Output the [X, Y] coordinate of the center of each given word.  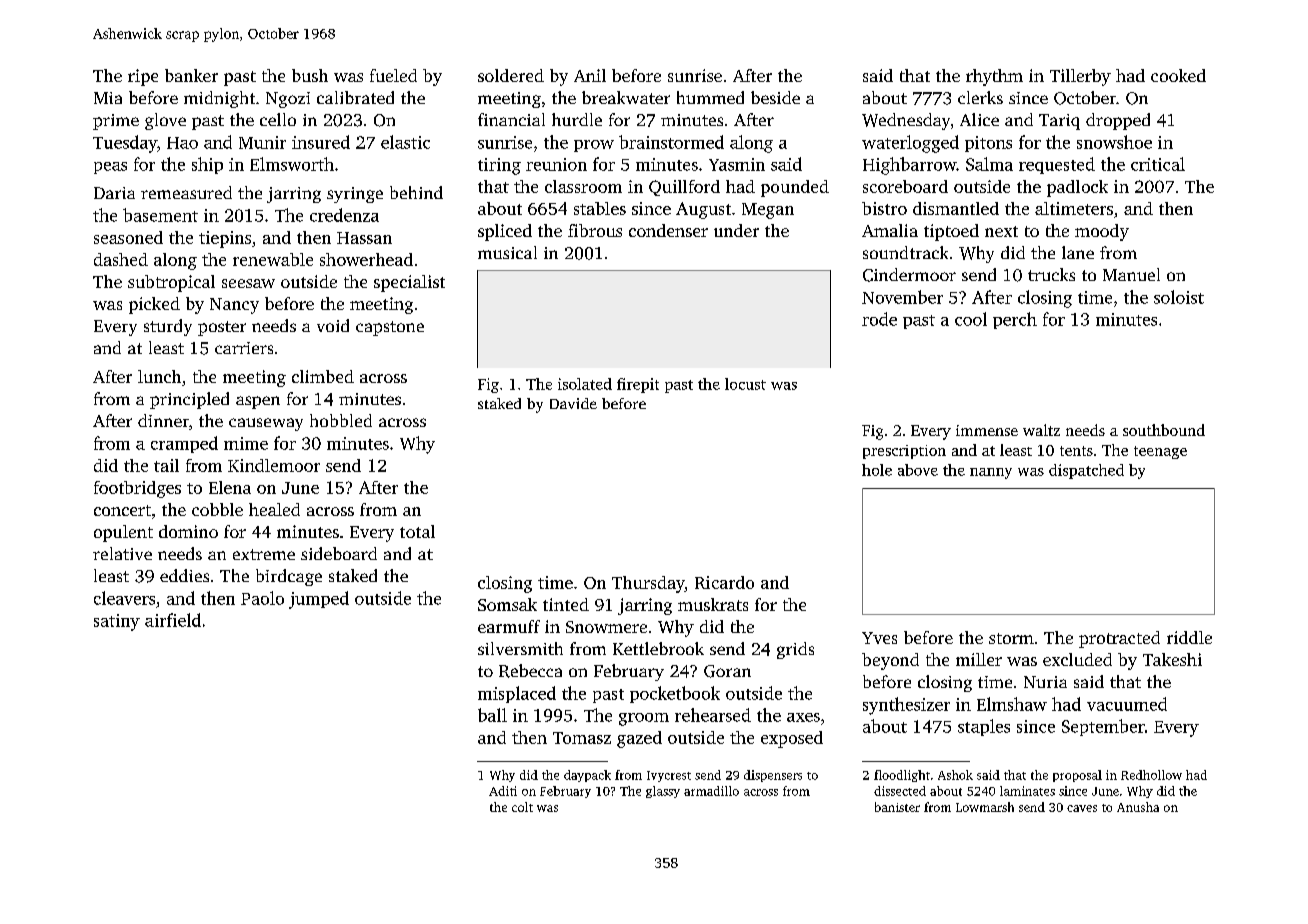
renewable [273, 259]
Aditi [503, 791]
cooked [1178, 75]
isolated [585, 384]
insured [321, 142]
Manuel [1131, 274]
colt [522, 807]
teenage [1160, 452]
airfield [173, 620]
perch [1015, 320]
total [417, 531]
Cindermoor [909, 275]
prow [594, 146]
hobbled [341, 420]
